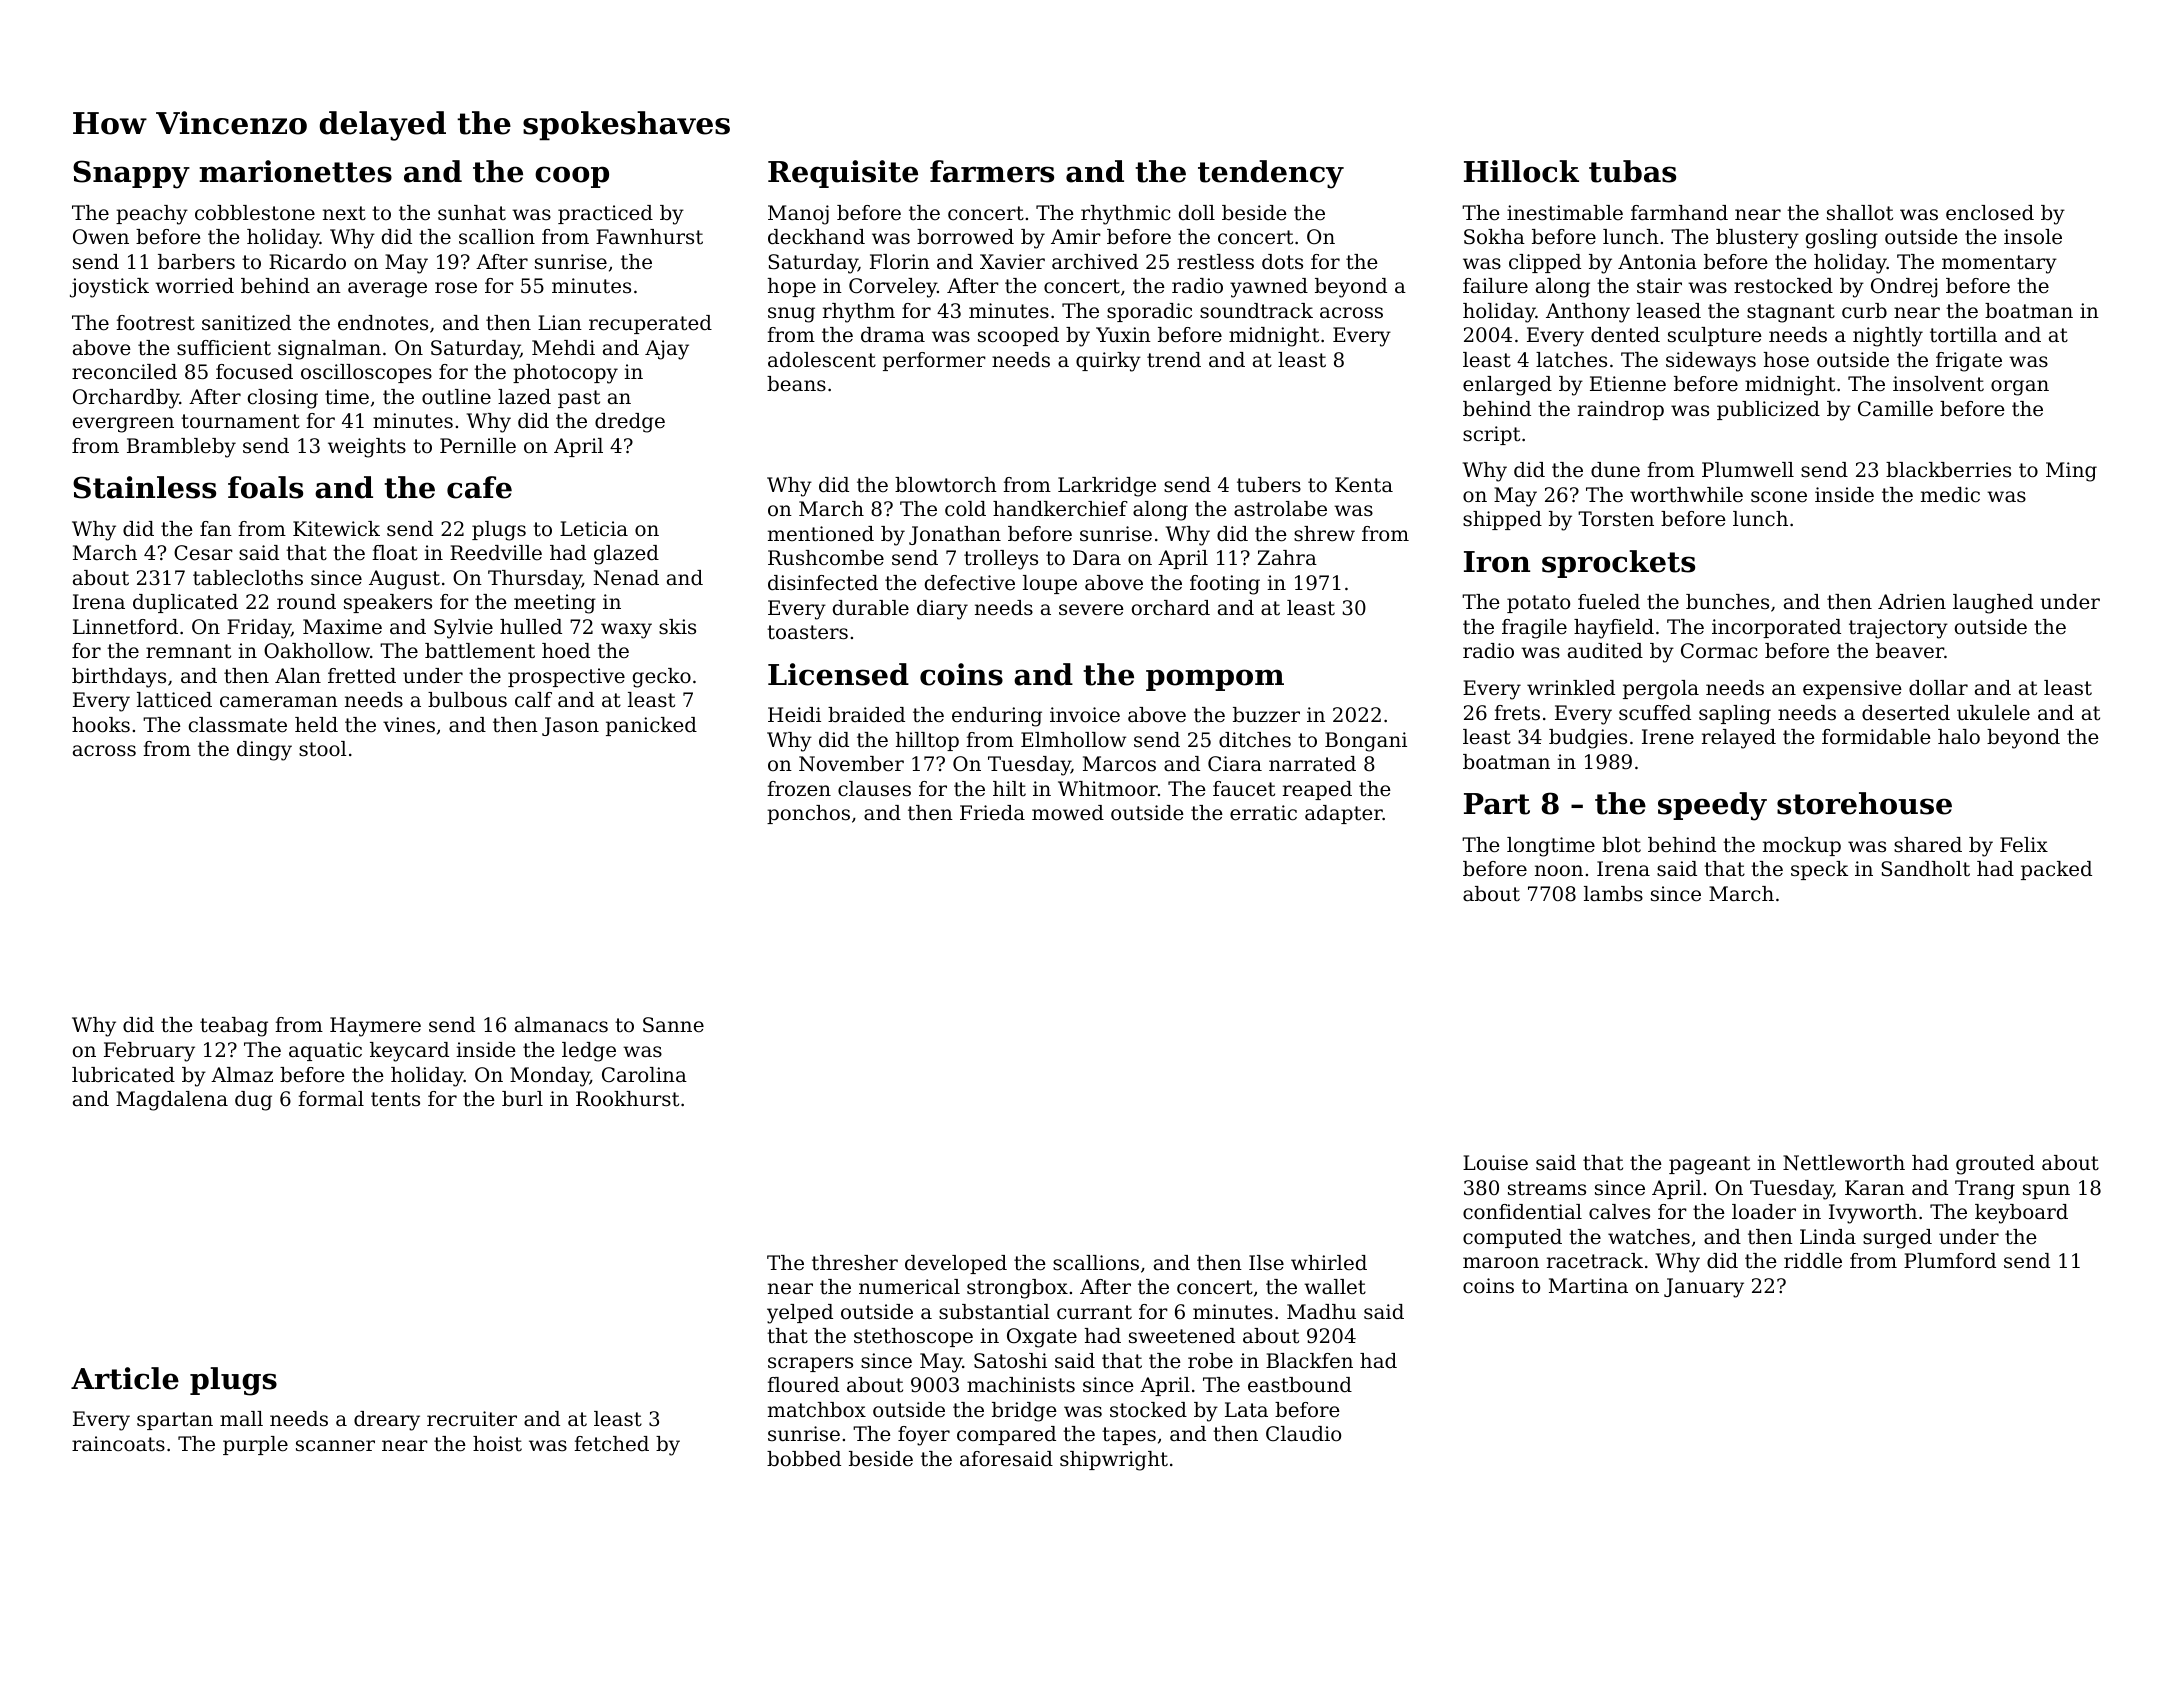  What do you see at coordinates (1764, 1212) in the image?
I see `loader` at bounding box center [1764, 1212].
